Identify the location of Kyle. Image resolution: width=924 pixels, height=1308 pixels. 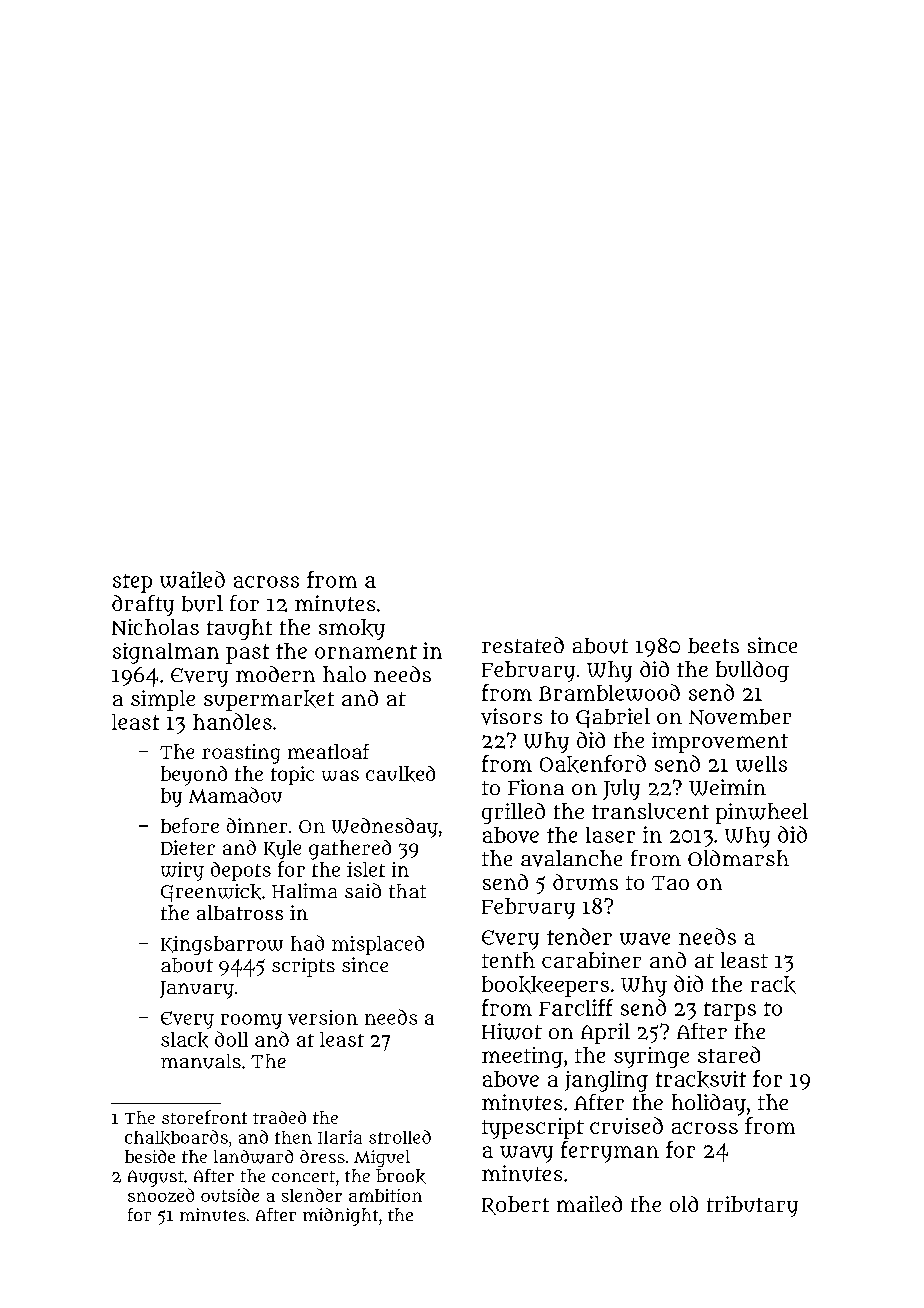
(282, 849).
